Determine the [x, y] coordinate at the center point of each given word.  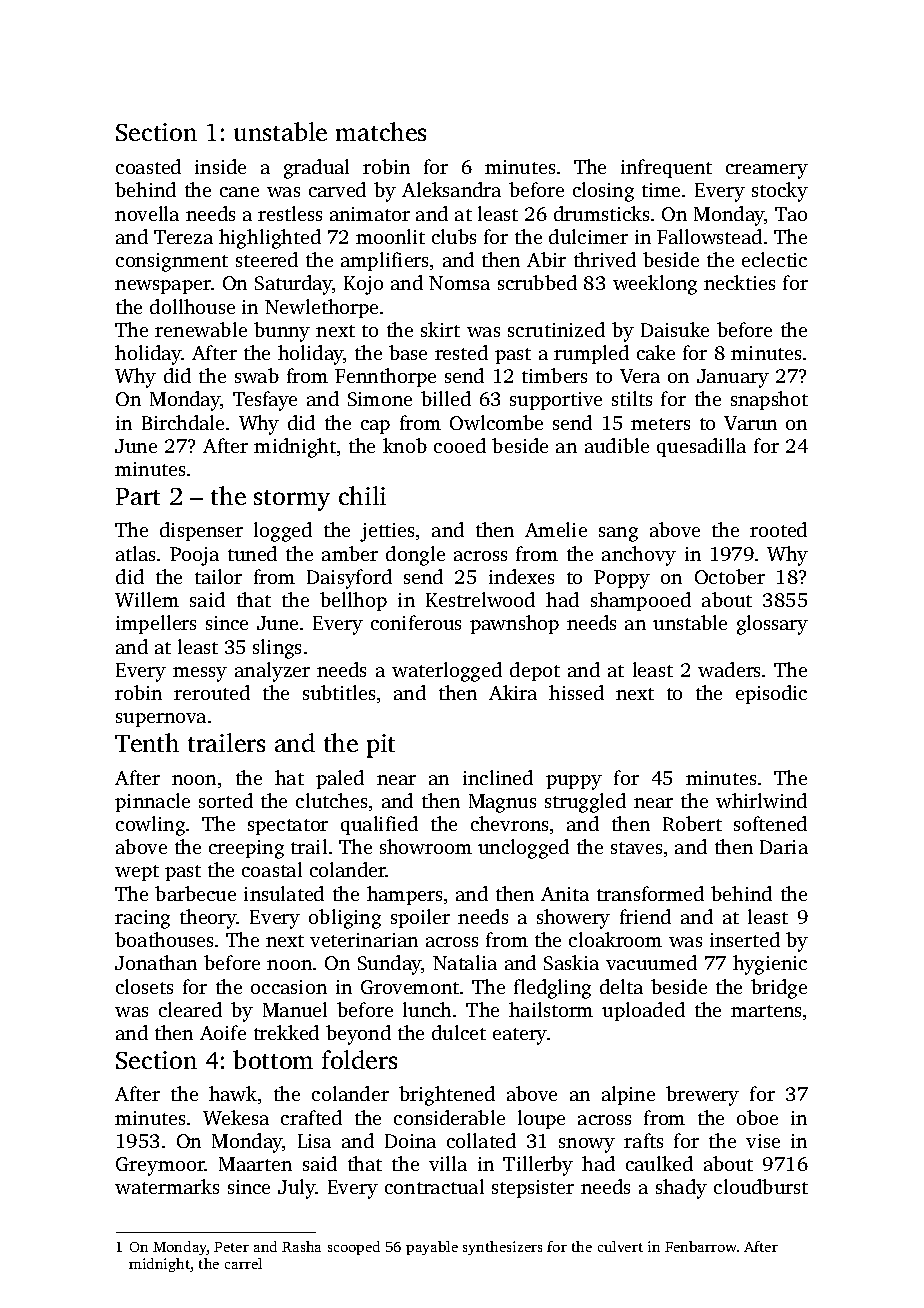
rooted [778, 529]
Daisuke [675, 329]
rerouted [212, 692]
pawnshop [514, 624]
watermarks [167, 1186]
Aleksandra [451, 189]
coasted [148, 166]
